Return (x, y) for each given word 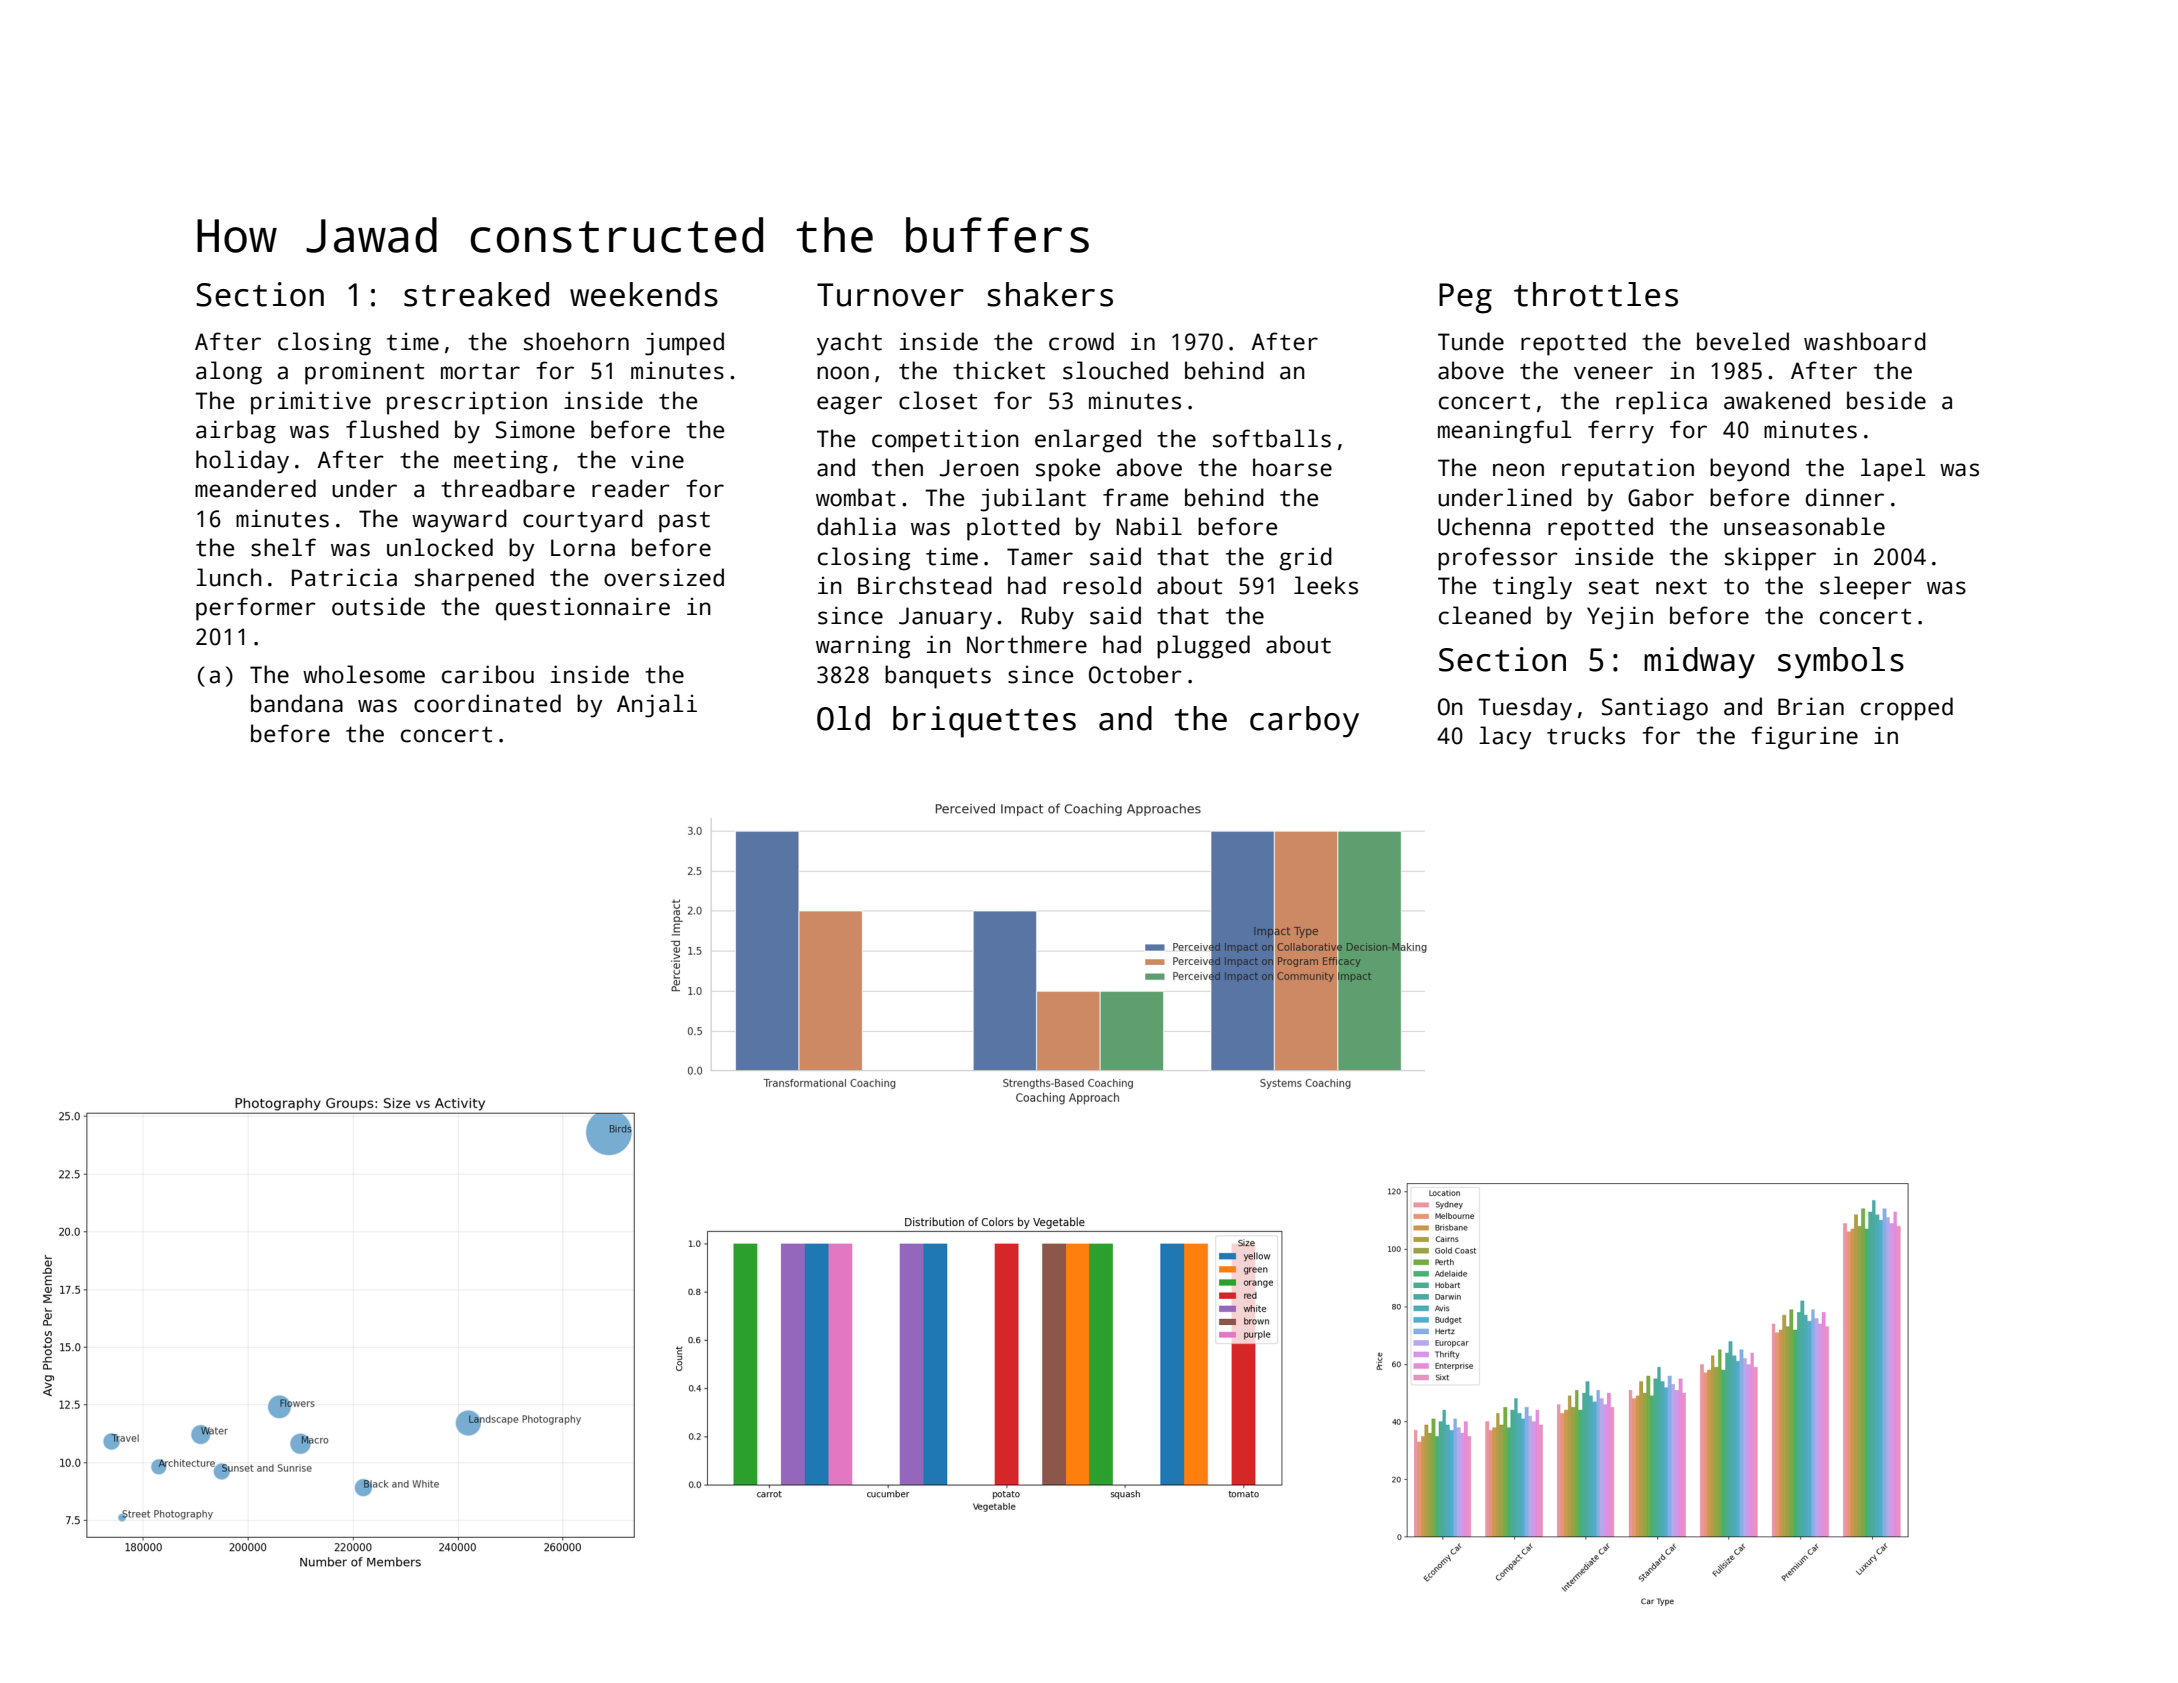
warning (863, 647)
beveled (1743, 341)
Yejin (1620, 618)
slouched (1115, 370)
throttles (1596, 294)
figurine (1804, 738)
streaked (476, 294)
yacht (849, 344)
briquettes (984, 722)
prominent (364, 373)
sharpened (474, 580)
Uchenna (1484, 526)
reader (631, 488)
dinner (1845, 497)
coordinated (487, 703)
